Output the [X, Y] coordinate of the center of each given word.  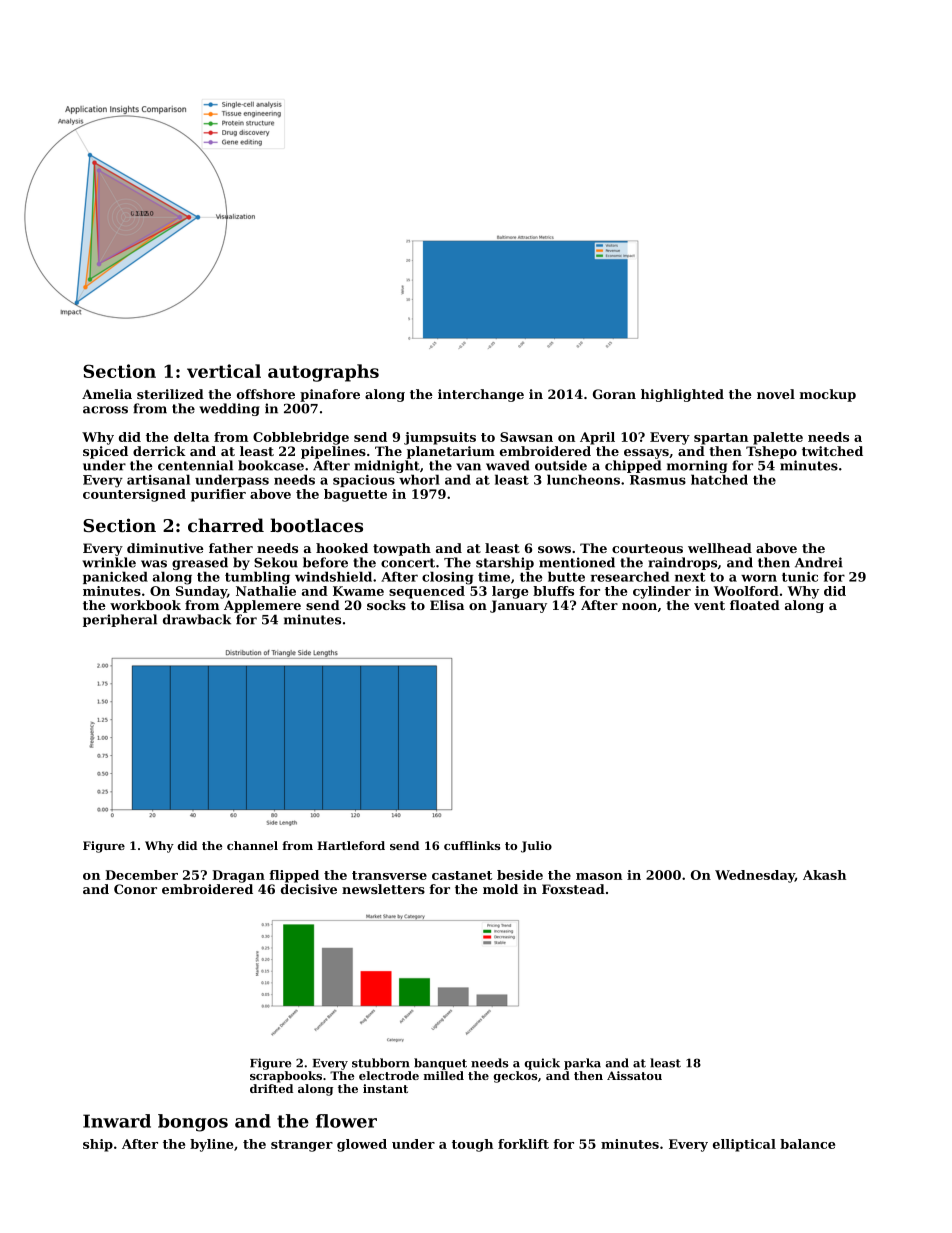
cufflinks [472, 845]
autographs [323, 373]
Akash [824, 875]
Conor [135, 889]
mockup [828, 395]
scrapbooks [286, 1077]
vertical [224, 371]
